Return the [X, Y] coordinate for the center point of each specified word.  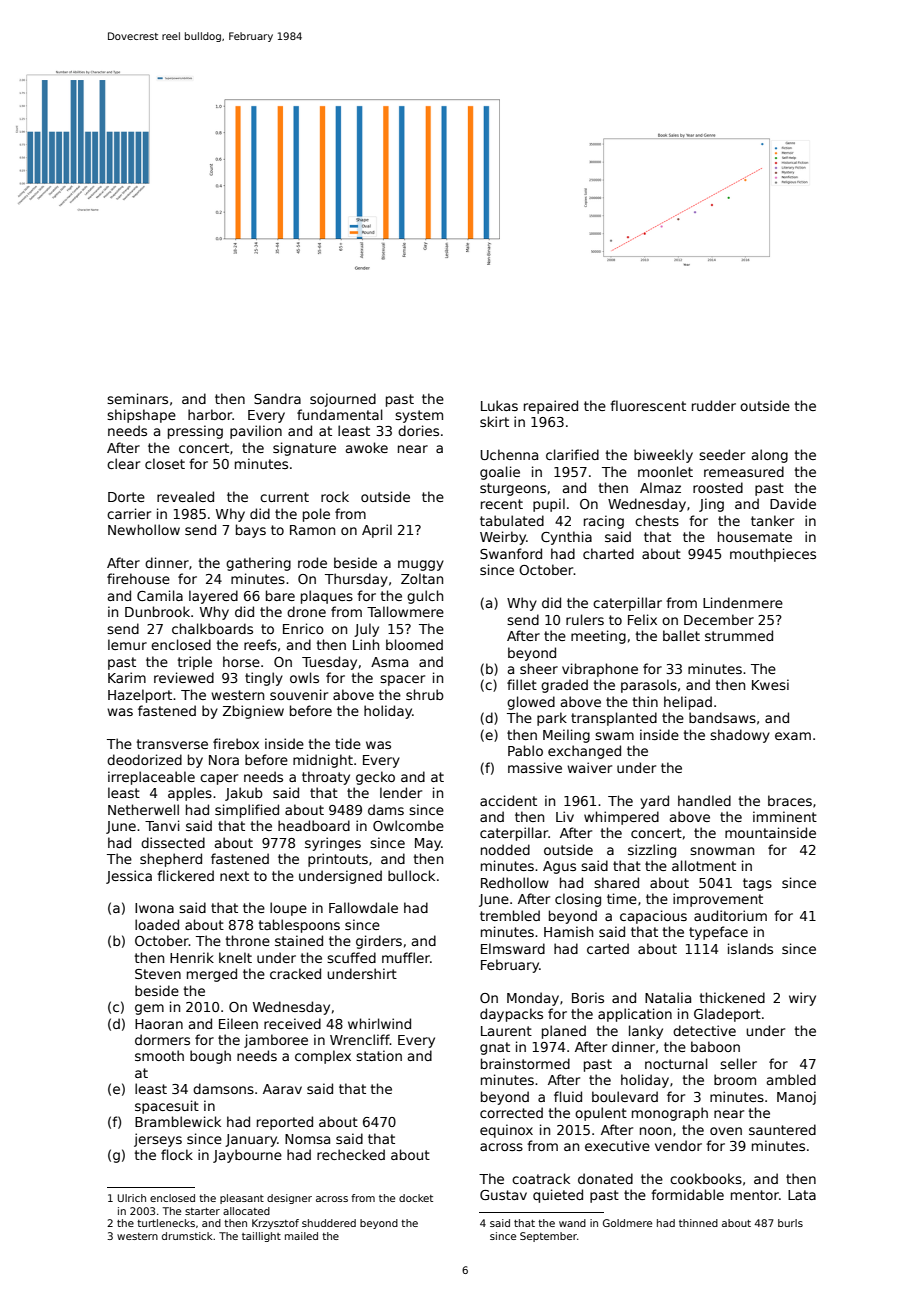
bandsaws [722, 717]
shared [616, 882]
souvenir [299, 694]
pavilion [256, 432]
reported [285, 1123]
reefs [260, 644]
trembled [510, 915]
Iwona [154, 908]
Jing [711, 505]
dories [418, 430]
